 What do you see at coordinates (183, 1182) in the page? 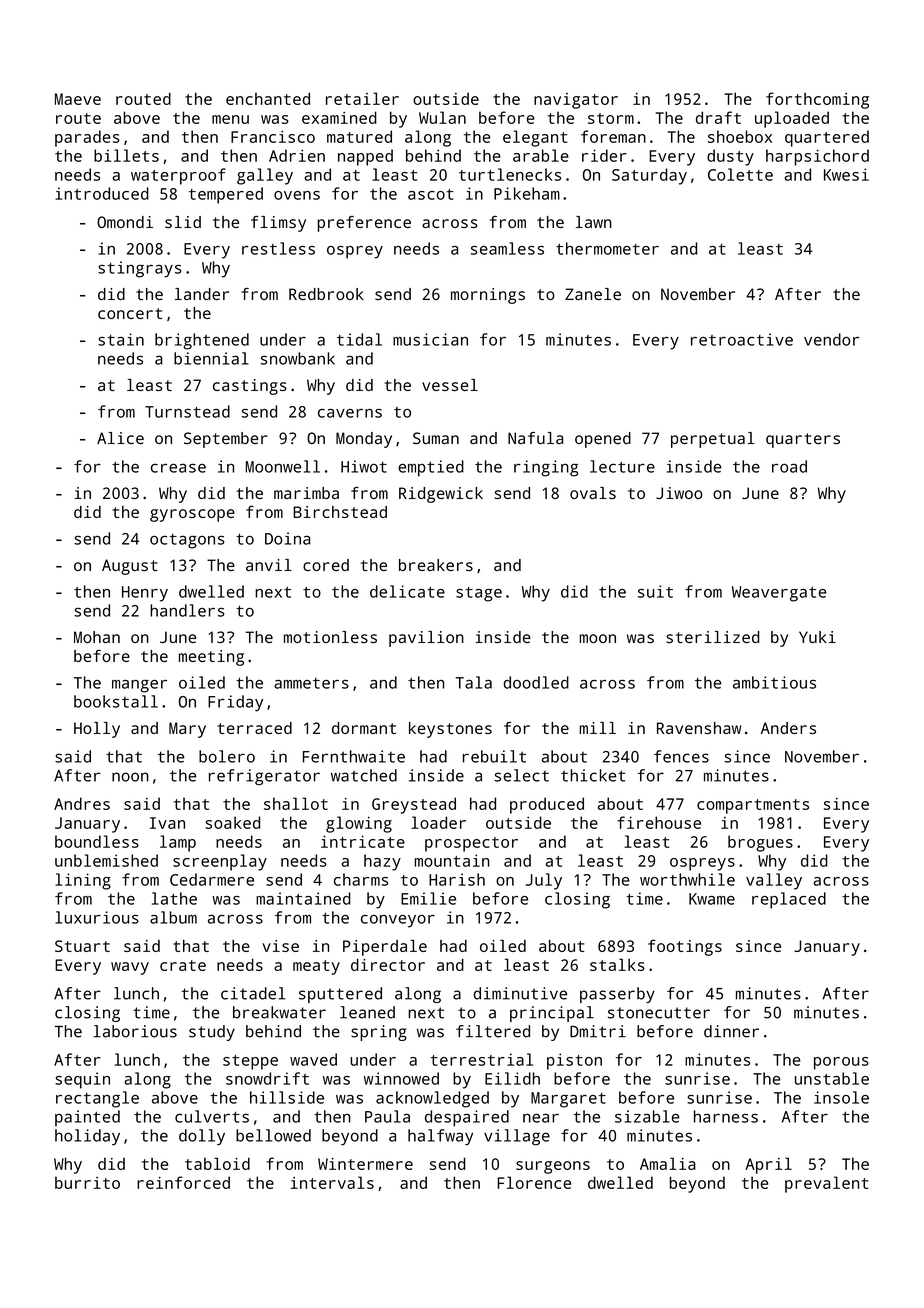
I see `reinforced` at bounding box center [183, 1182].
